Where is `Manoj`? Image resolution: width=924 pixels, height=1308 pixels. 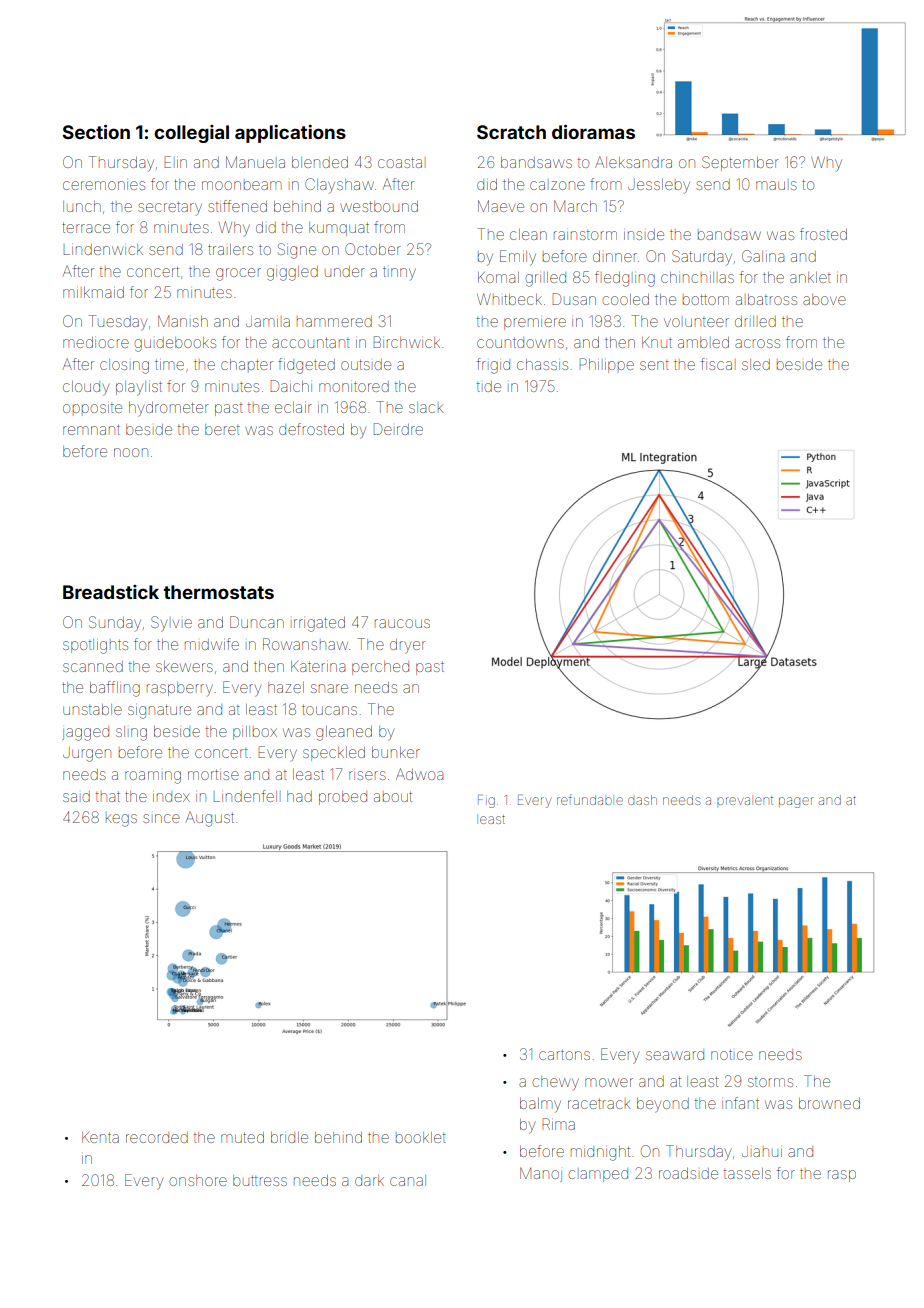
Manoj is located at coordinates (541, 1174).
